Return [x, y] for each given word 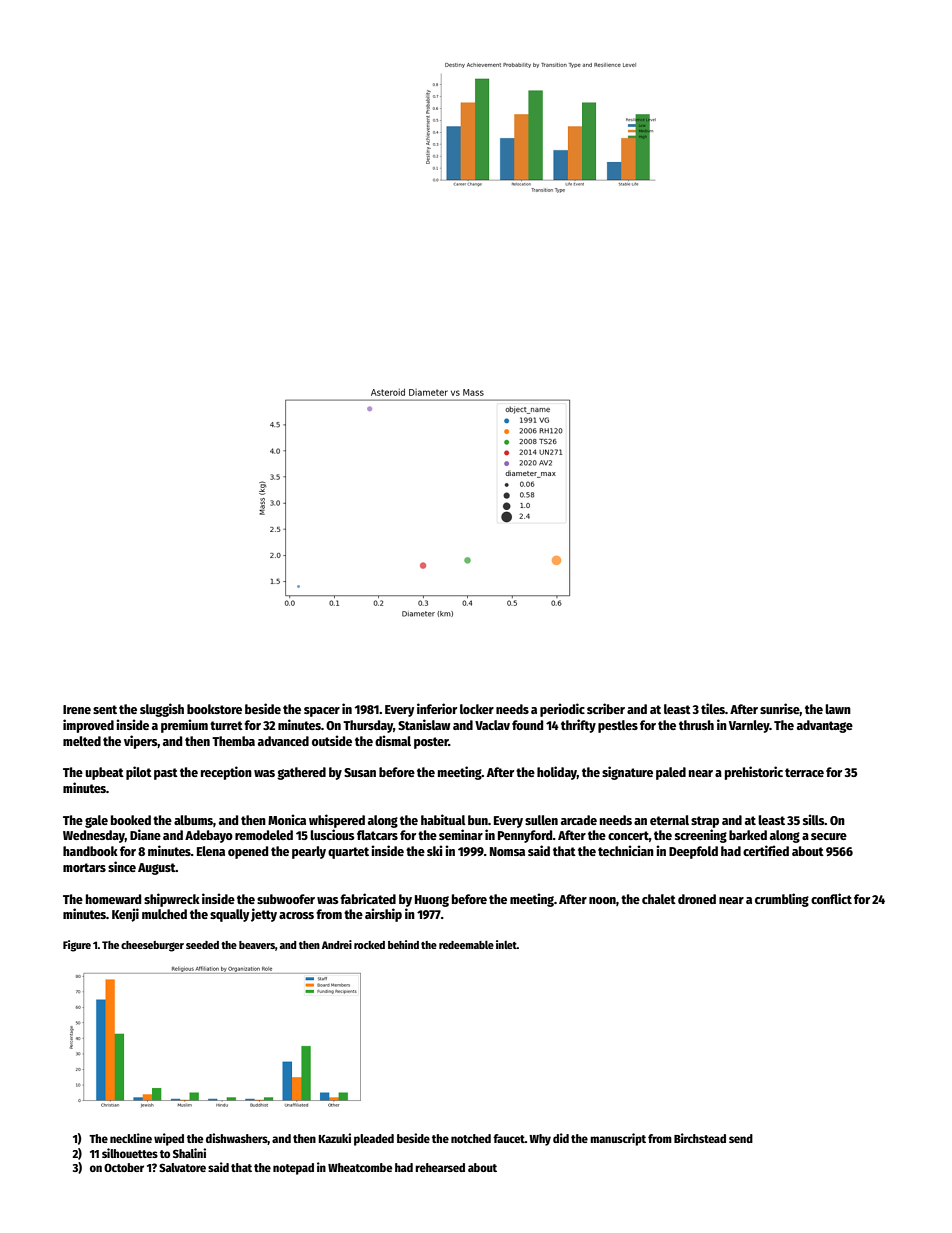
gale [96, 821]
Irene [77, 709]
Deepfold [693, 852]
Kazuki [335, 1138]
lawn [838, 709]
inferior [437, 708]
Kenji [125, 915]
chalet [659, 899]
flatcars [377, 835]
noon [602, 900]
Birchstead [700, 1138]
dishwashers [237, 1139]
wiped [169, 1139]
